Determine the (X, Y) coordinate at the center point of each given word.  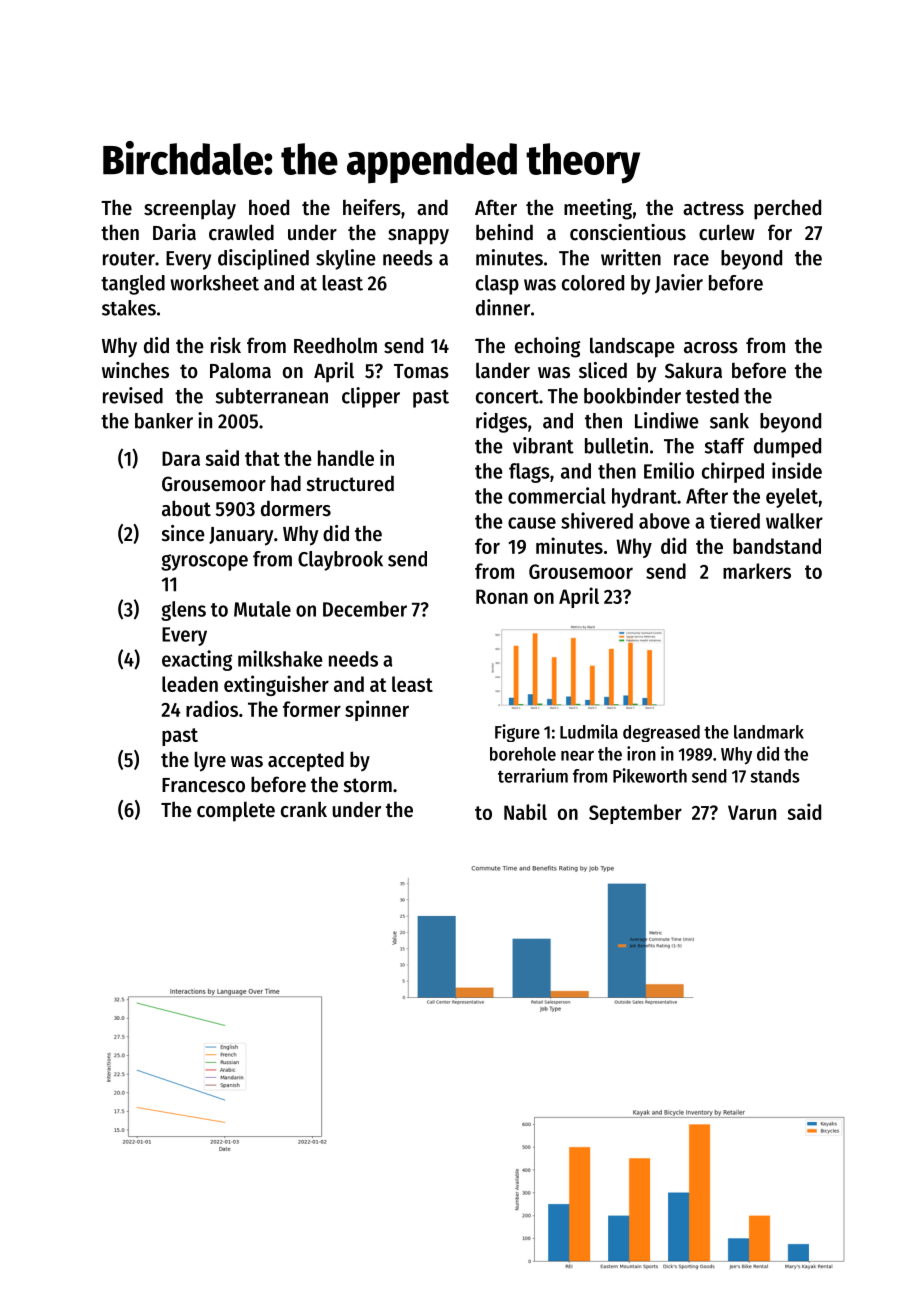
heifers (372, 207)
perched (787, 209)
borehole (523, 754)
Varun (752, 812)
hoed (269, 207)
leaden (190, 684)
